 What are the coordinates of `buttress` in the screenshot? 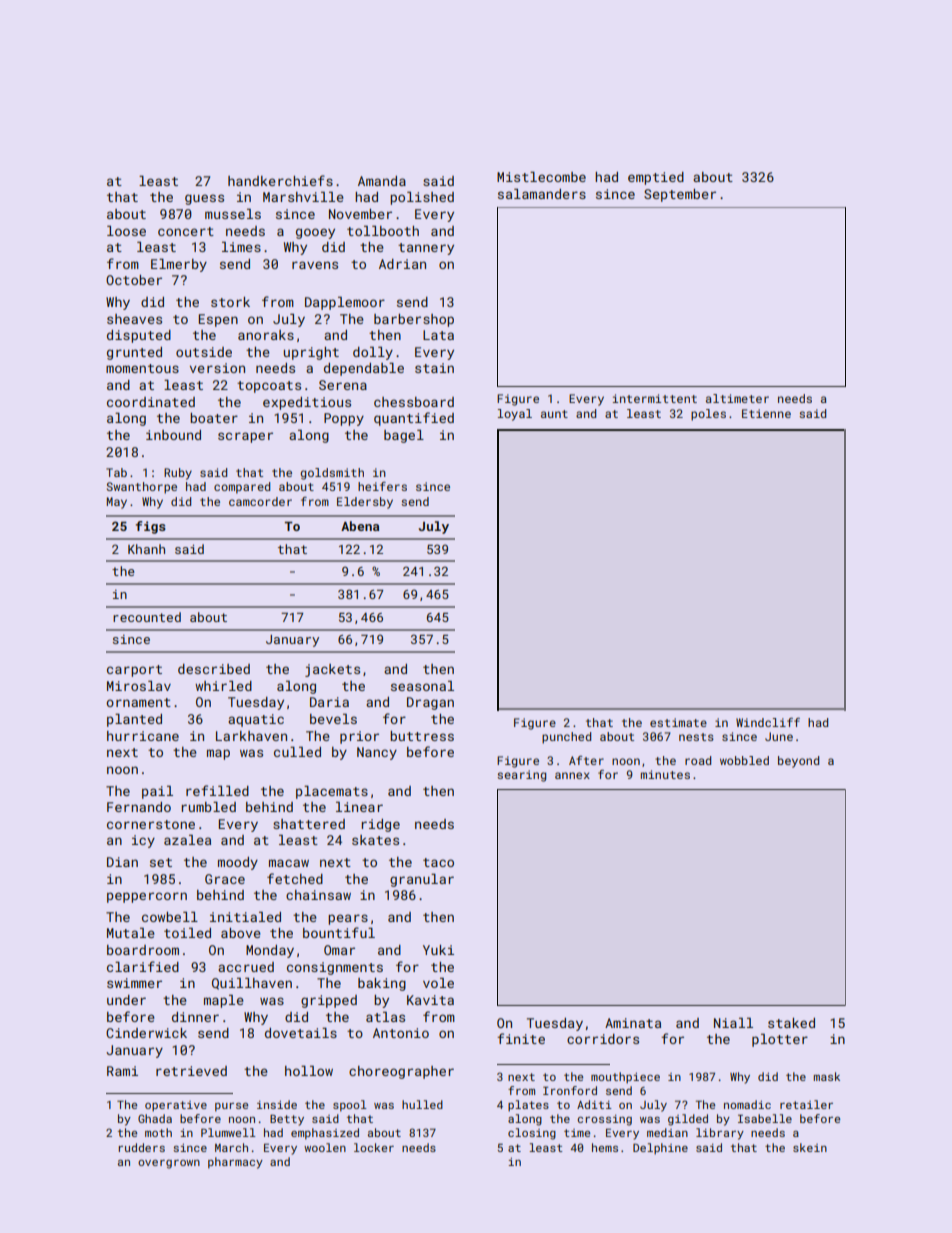 It's located at (422, 736).
